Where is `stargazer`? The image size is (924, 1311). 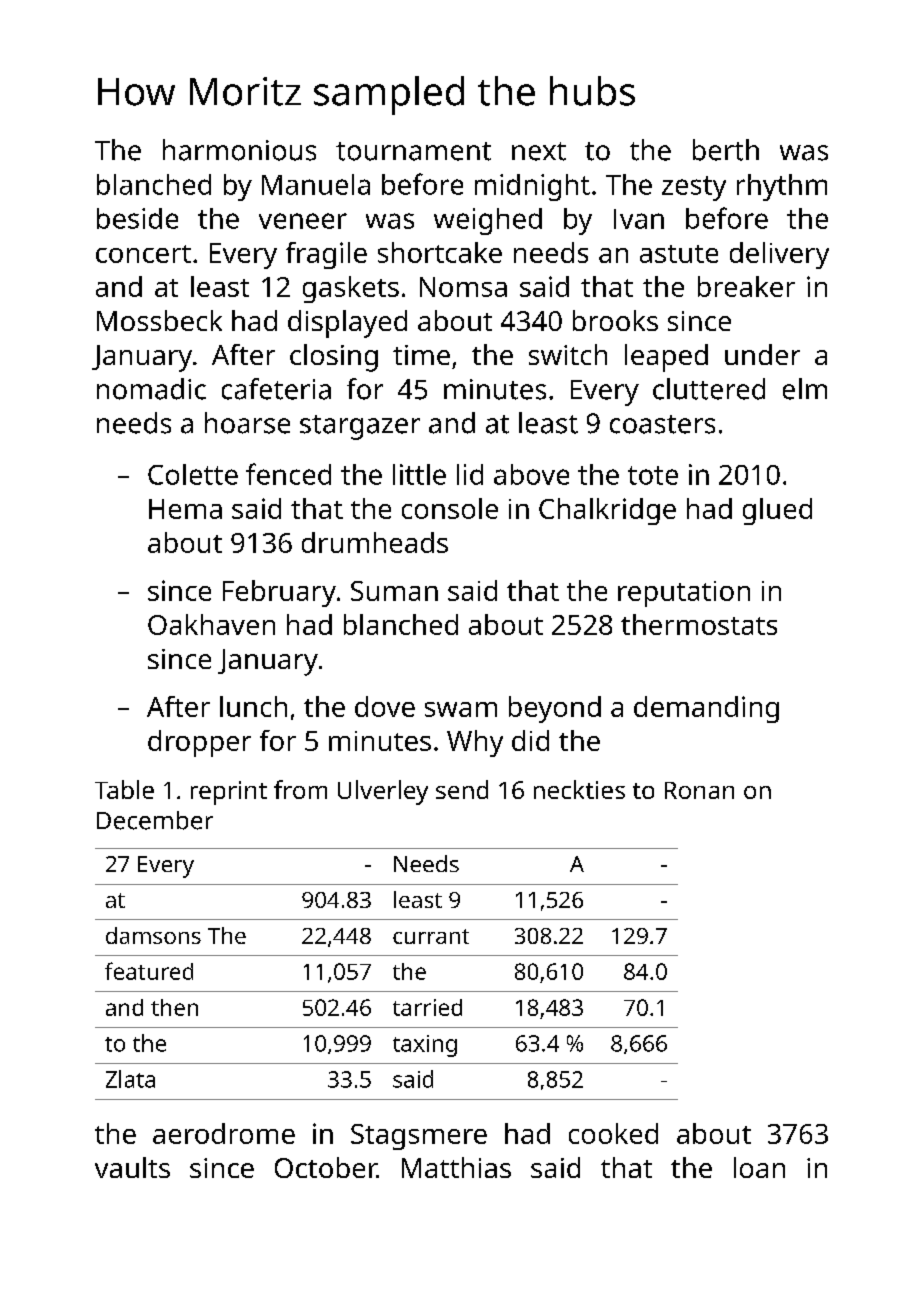 stargazer is located at coordinates (360, 427).
